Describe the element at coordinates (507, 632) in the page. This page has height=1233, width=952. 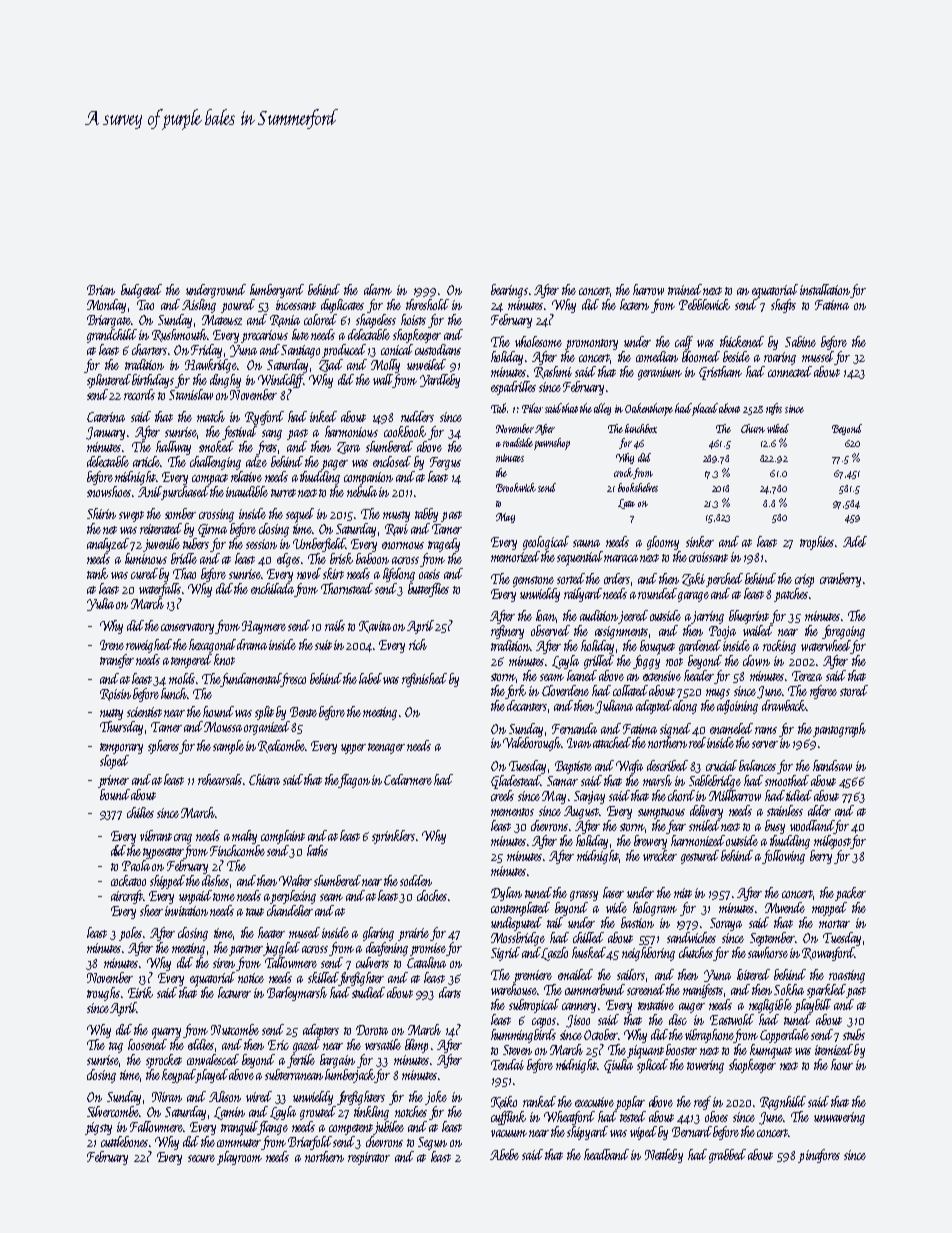
I see `refinery` at that location.
